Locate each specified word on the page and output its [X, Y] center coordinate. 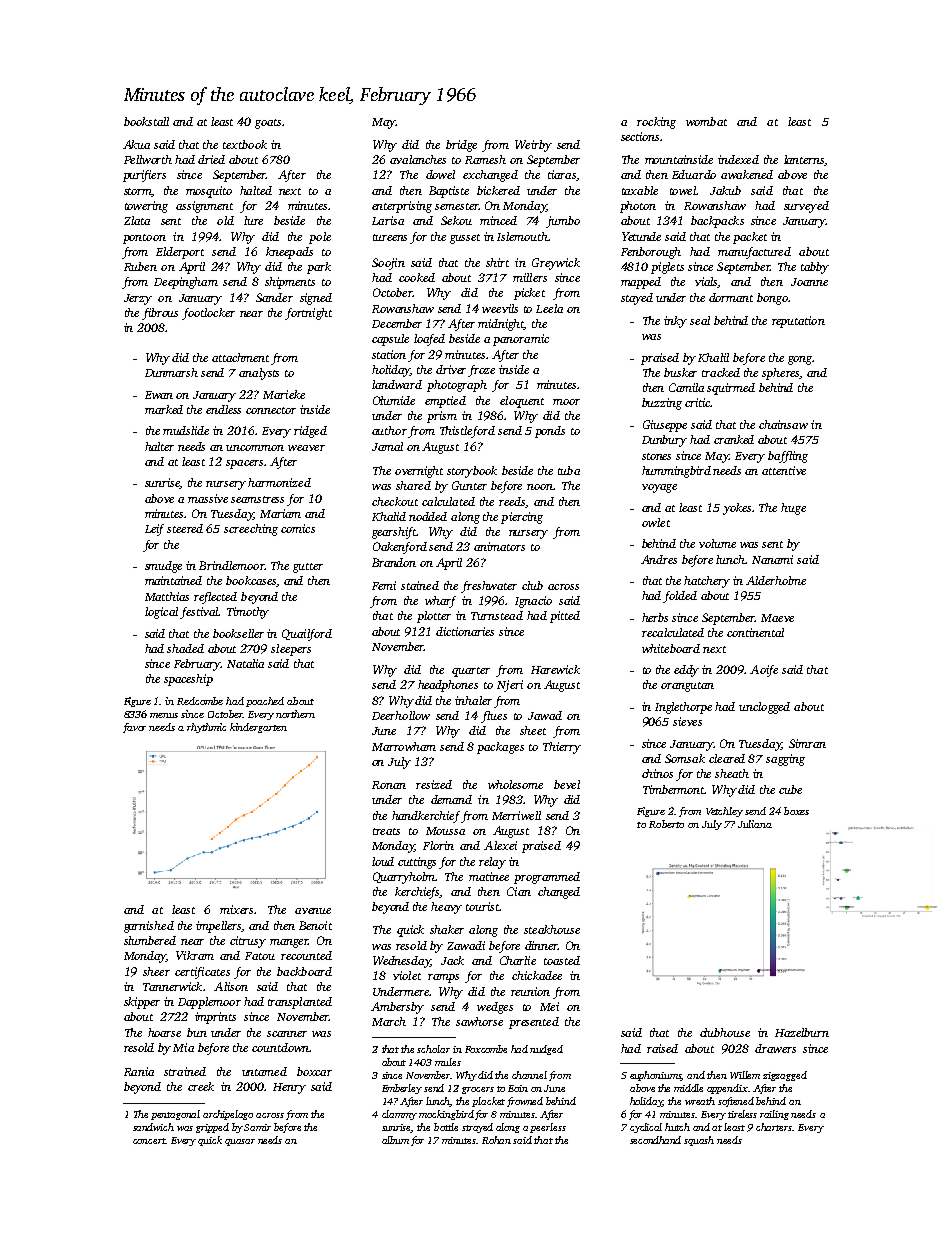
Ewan [159, 395]
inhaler [473, 700]
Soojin [388, 264]
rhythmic [206, 728]
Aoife [764, 671]
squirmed [731, 389]
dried [211, 159]
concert [149, 1141]
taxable [640, 190]
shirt [497, 262]
